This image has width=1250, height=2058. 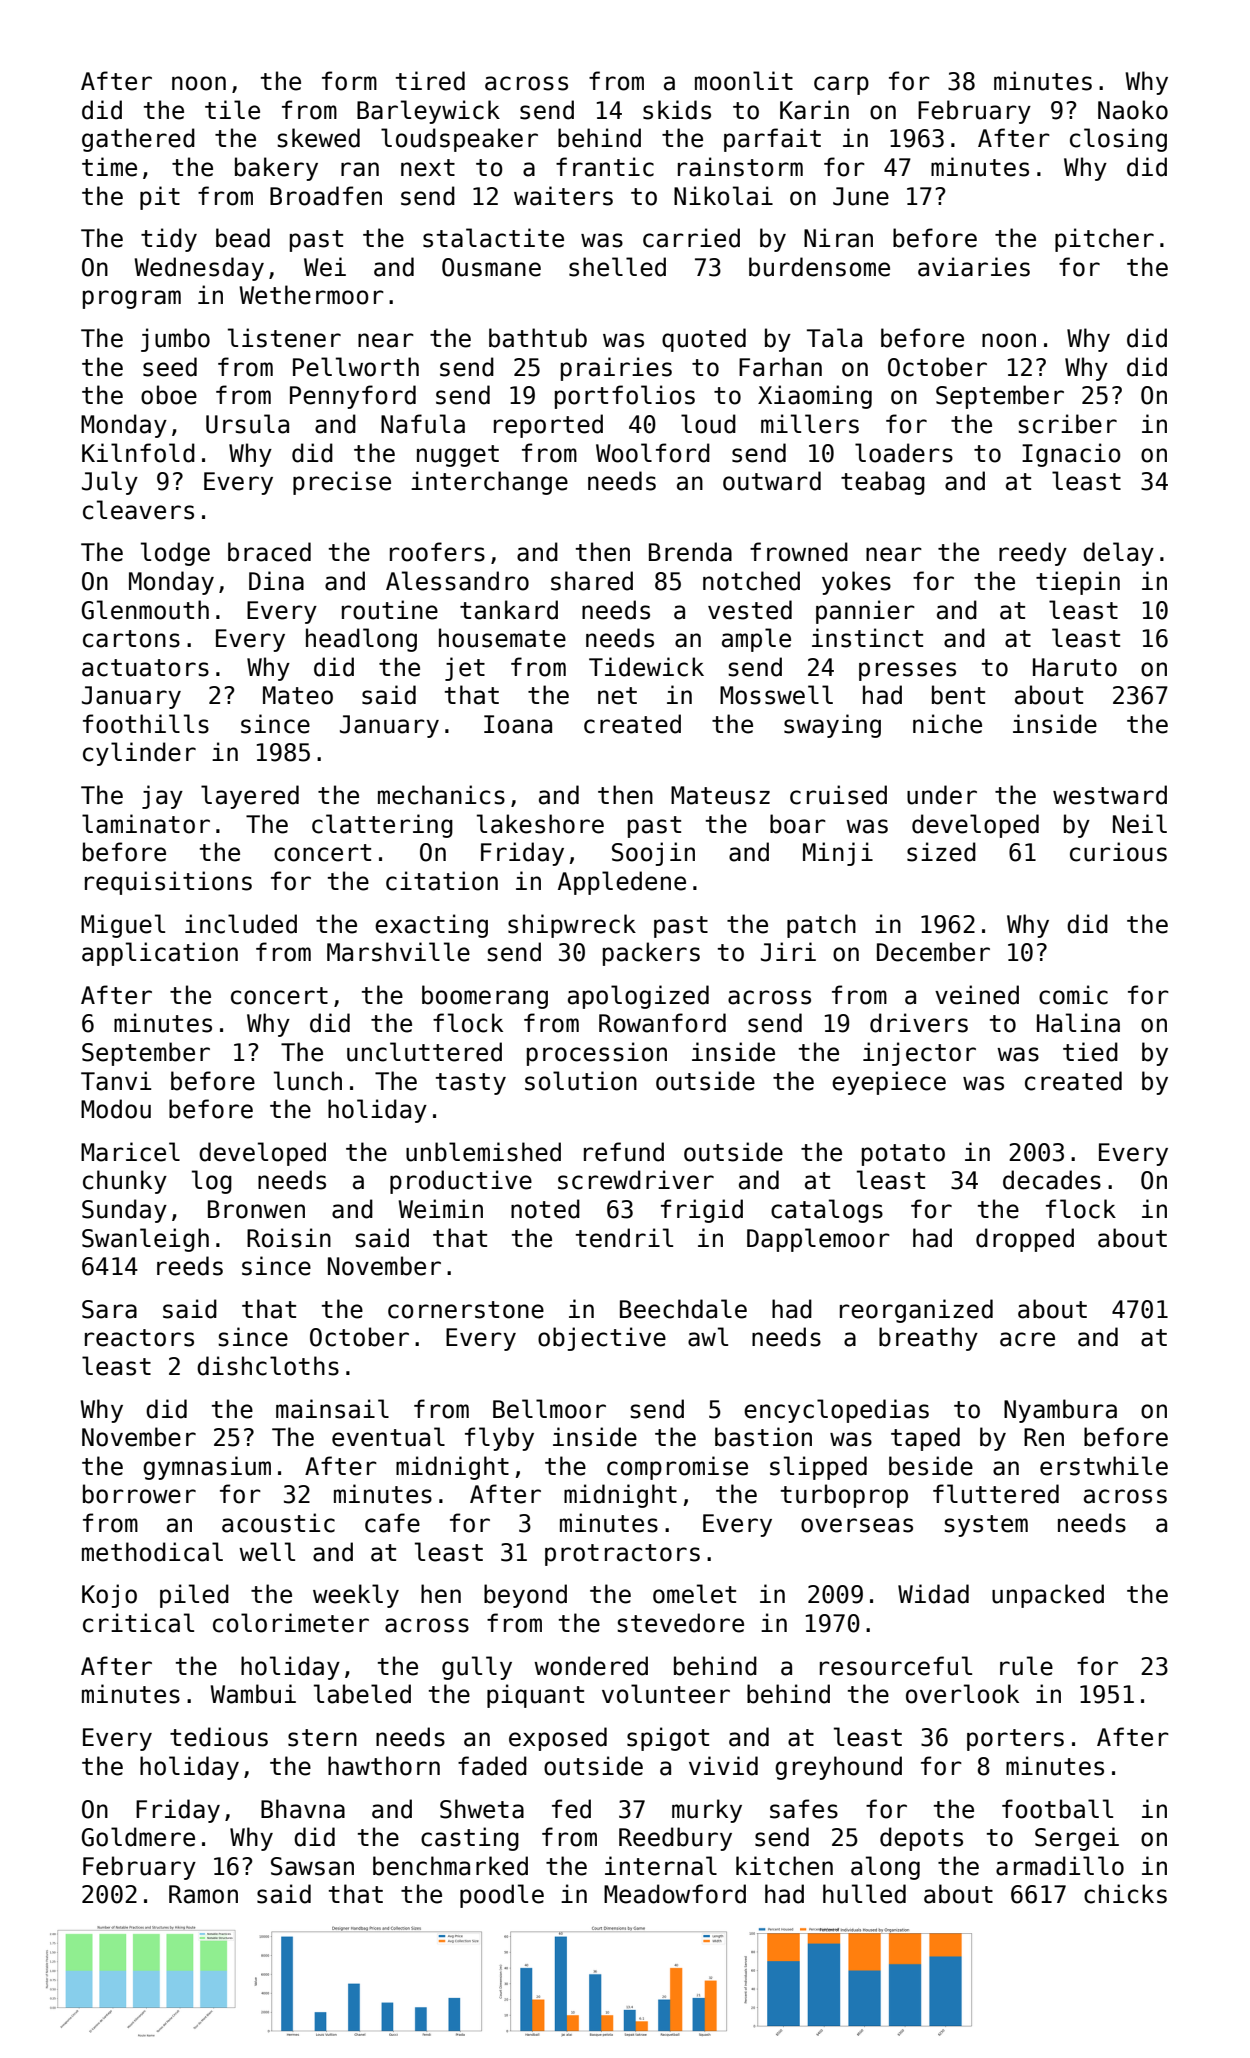 What do you see at coordinates (1125, 1894) in the image?
I see `chicks` at bounding box center [1125, 1894].
